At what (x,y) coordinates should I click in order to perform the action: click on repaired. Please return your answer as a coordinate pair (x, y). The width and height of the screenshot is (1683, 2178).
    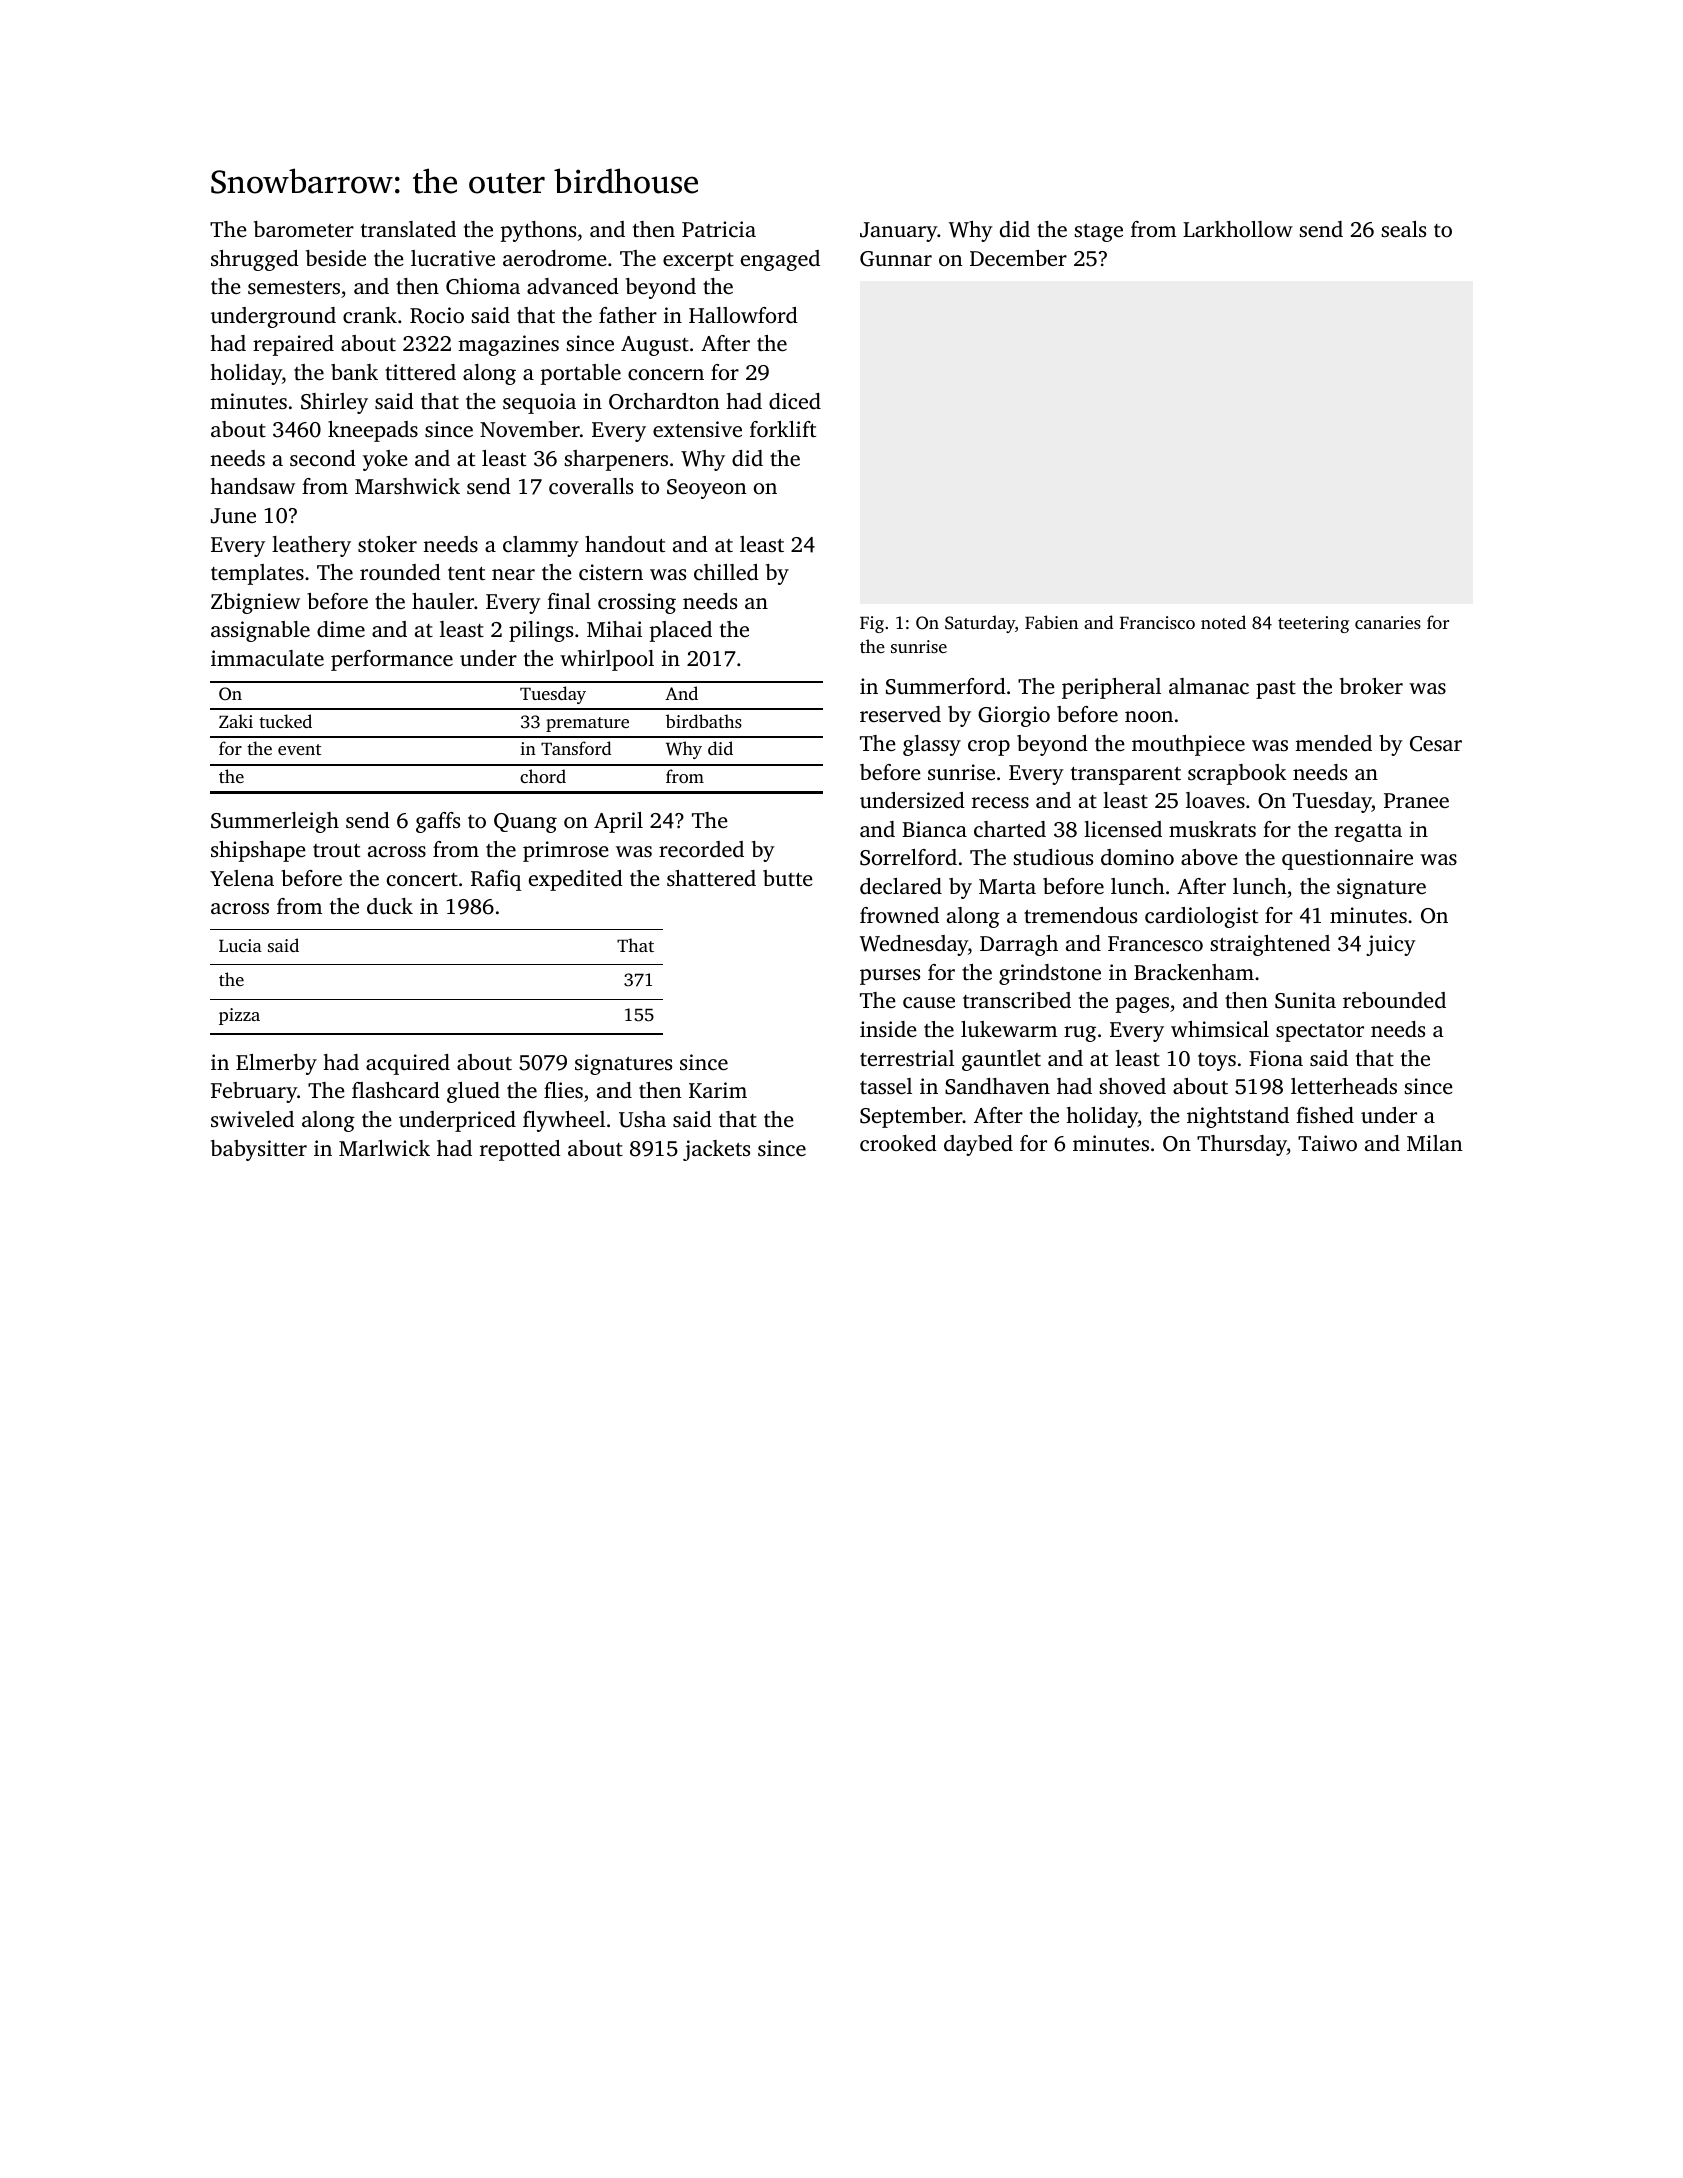
    Looking at the image, I should click on (293, 345).
